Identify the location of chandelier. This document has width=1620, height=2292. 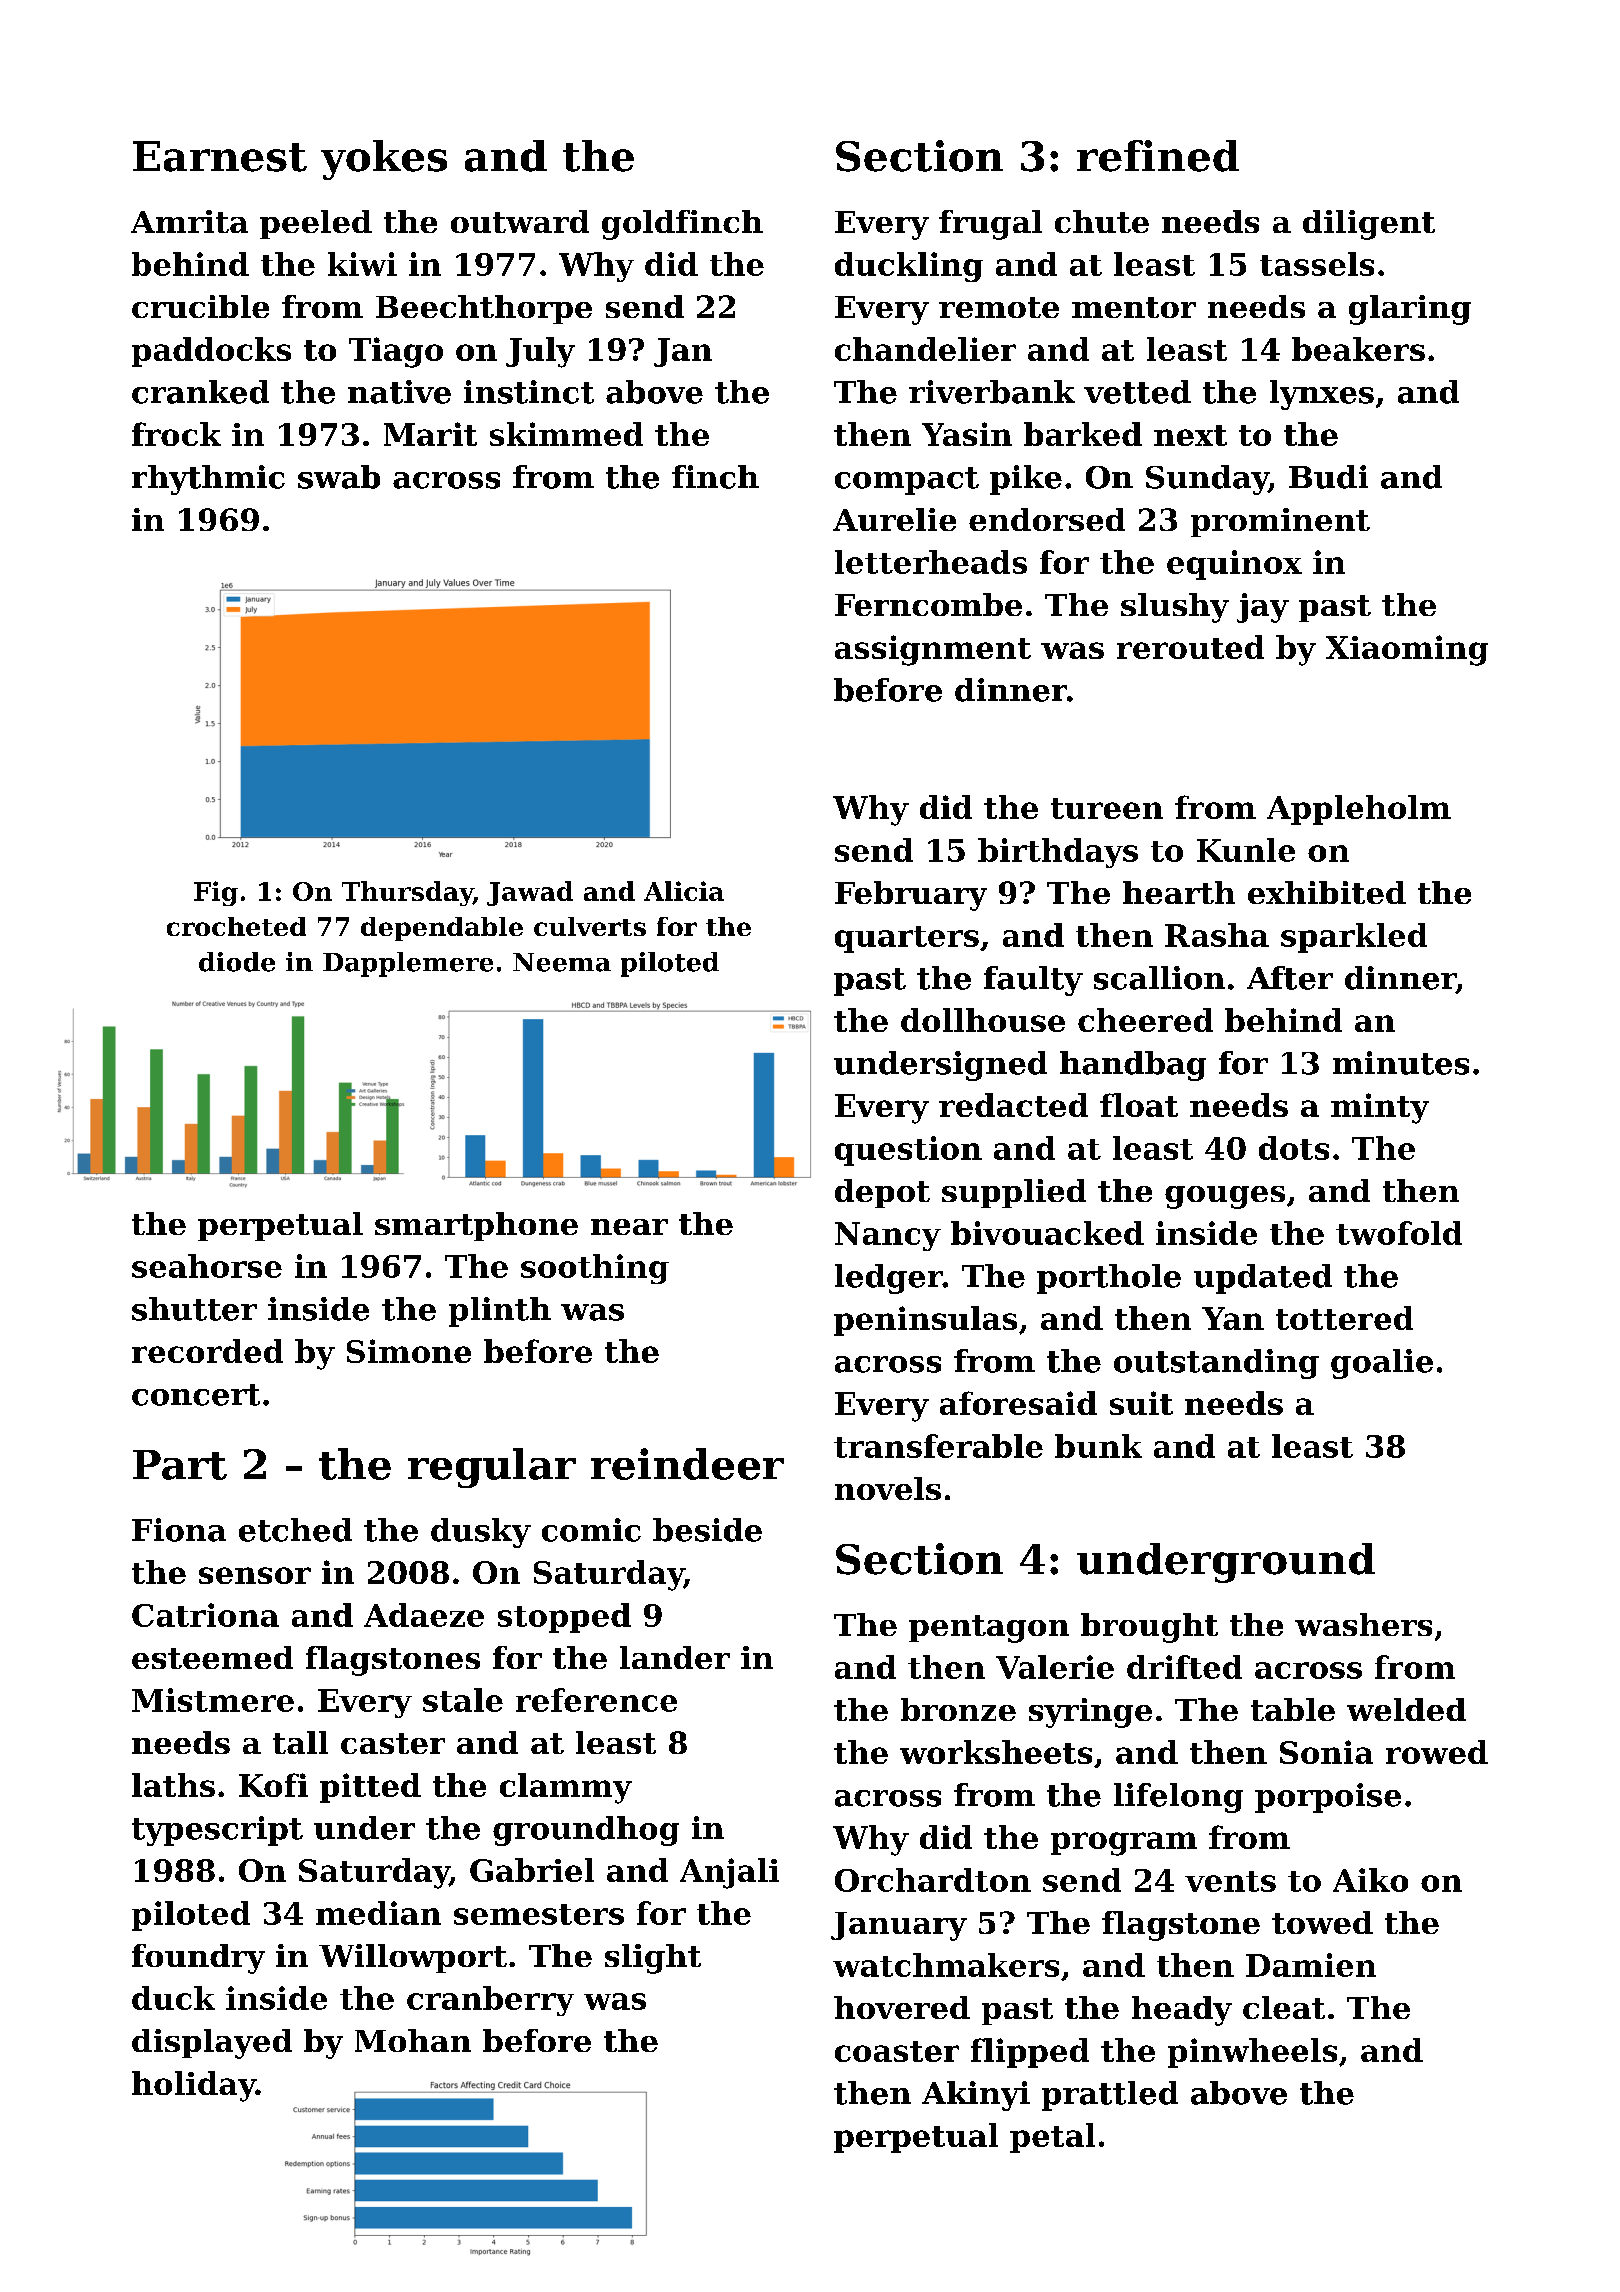
(925, 349).
